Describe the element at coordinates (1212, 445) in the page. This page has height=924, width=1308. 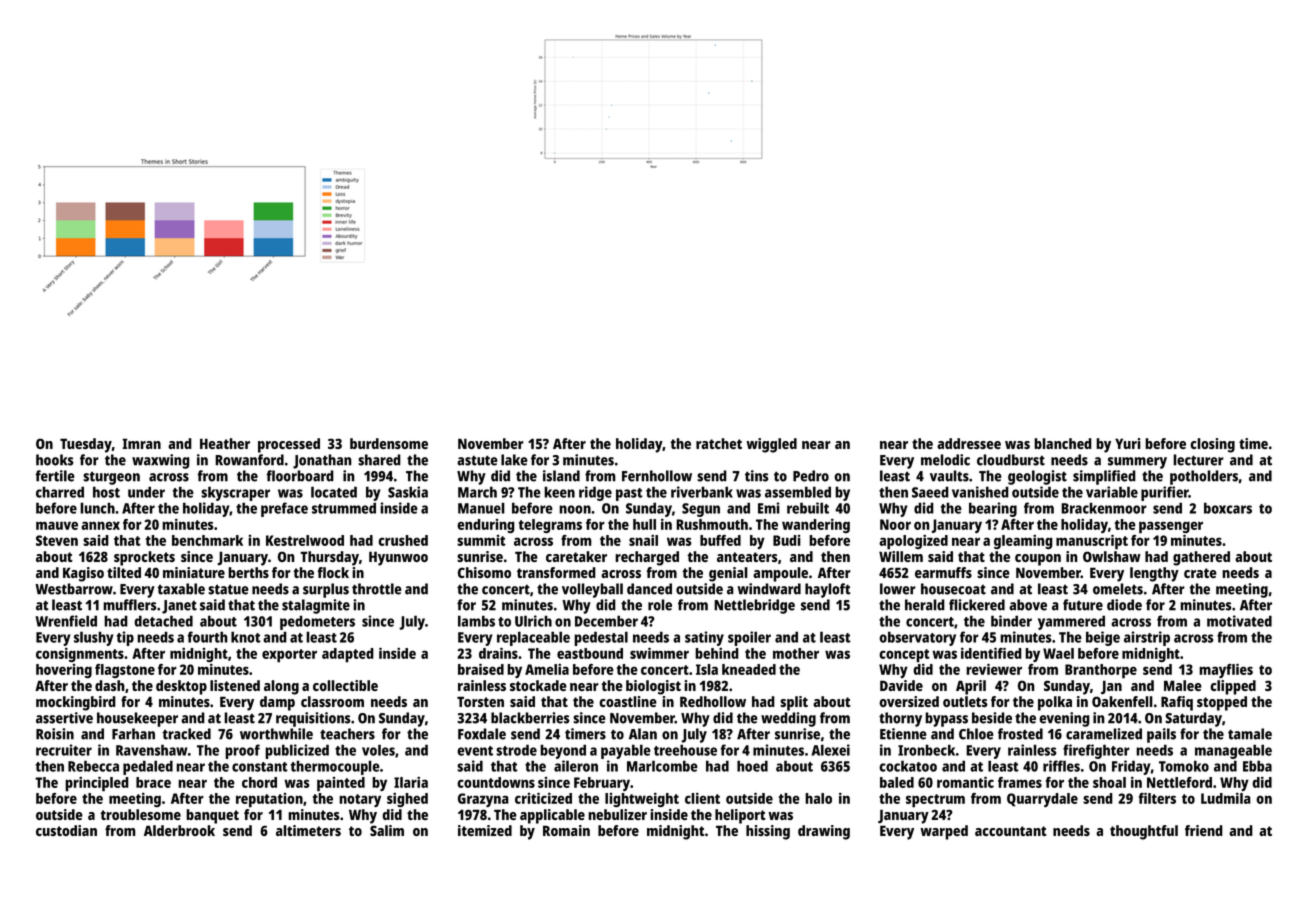
I see `closing` at that location.
